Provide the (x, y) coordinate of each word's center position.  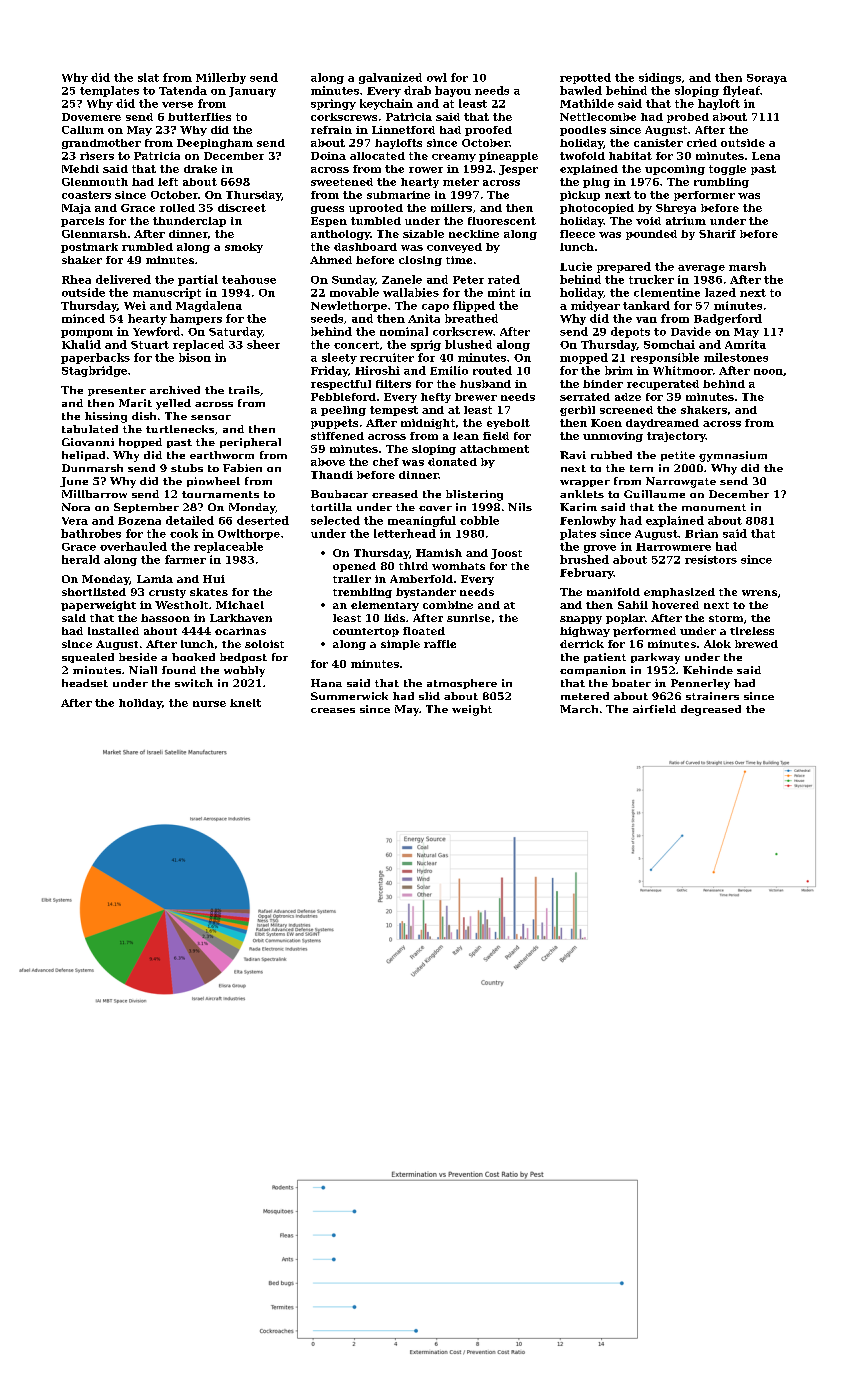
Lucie (576, 266)
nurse (209, 704)
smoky (244, 248)
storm (726, 618)
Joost (506, 554)
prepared (624, 267)
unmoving (613, 437)
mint (501, 292)
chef (386, 462)
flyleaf (741, 91)
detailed (190, 520)
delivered (123, 279)
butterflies (199, 117)
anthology (340, 235)
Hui (214, 579)
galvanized (390, 78)
